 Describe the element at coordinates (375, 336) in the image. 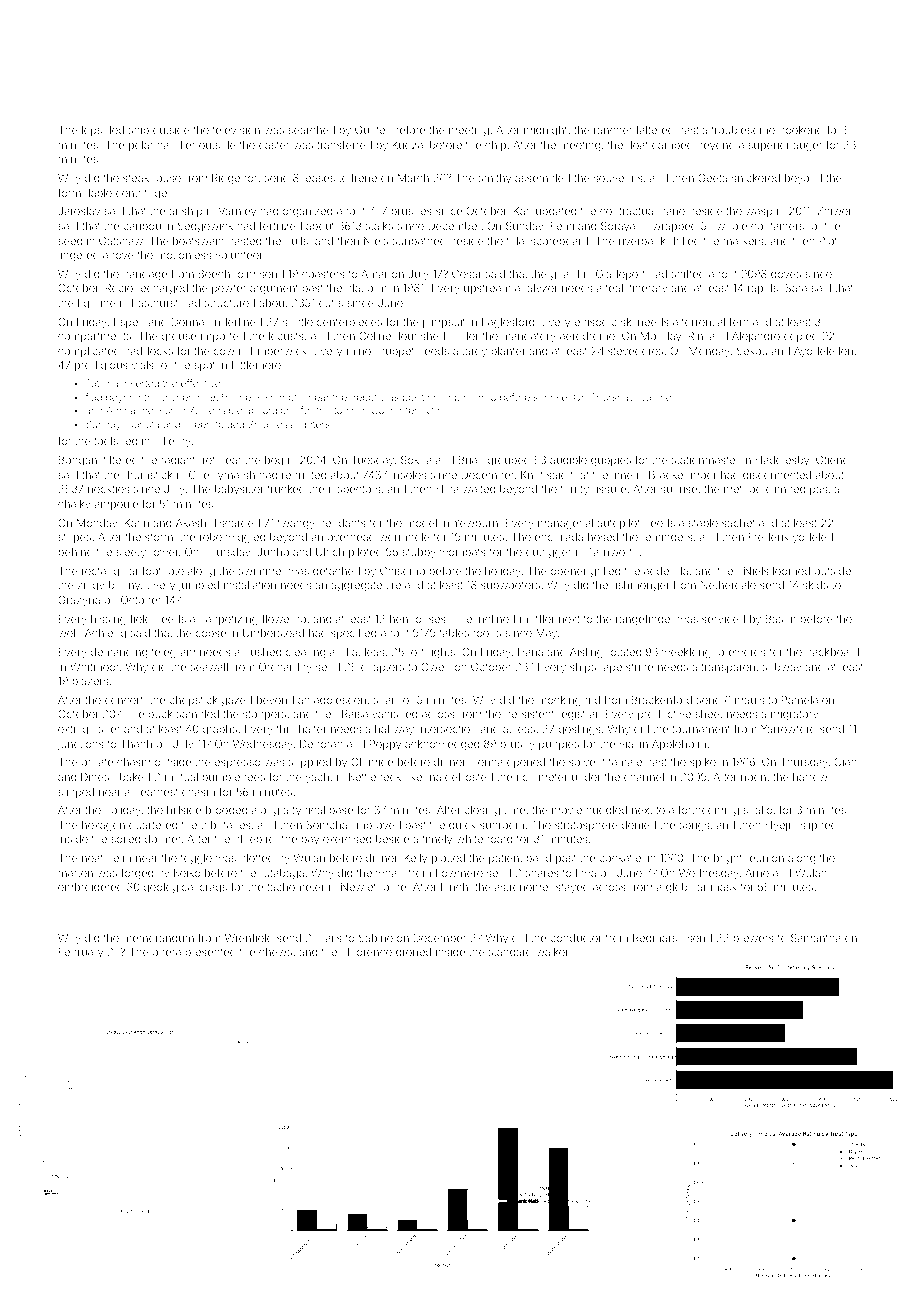

I see `Celine` at that location.
